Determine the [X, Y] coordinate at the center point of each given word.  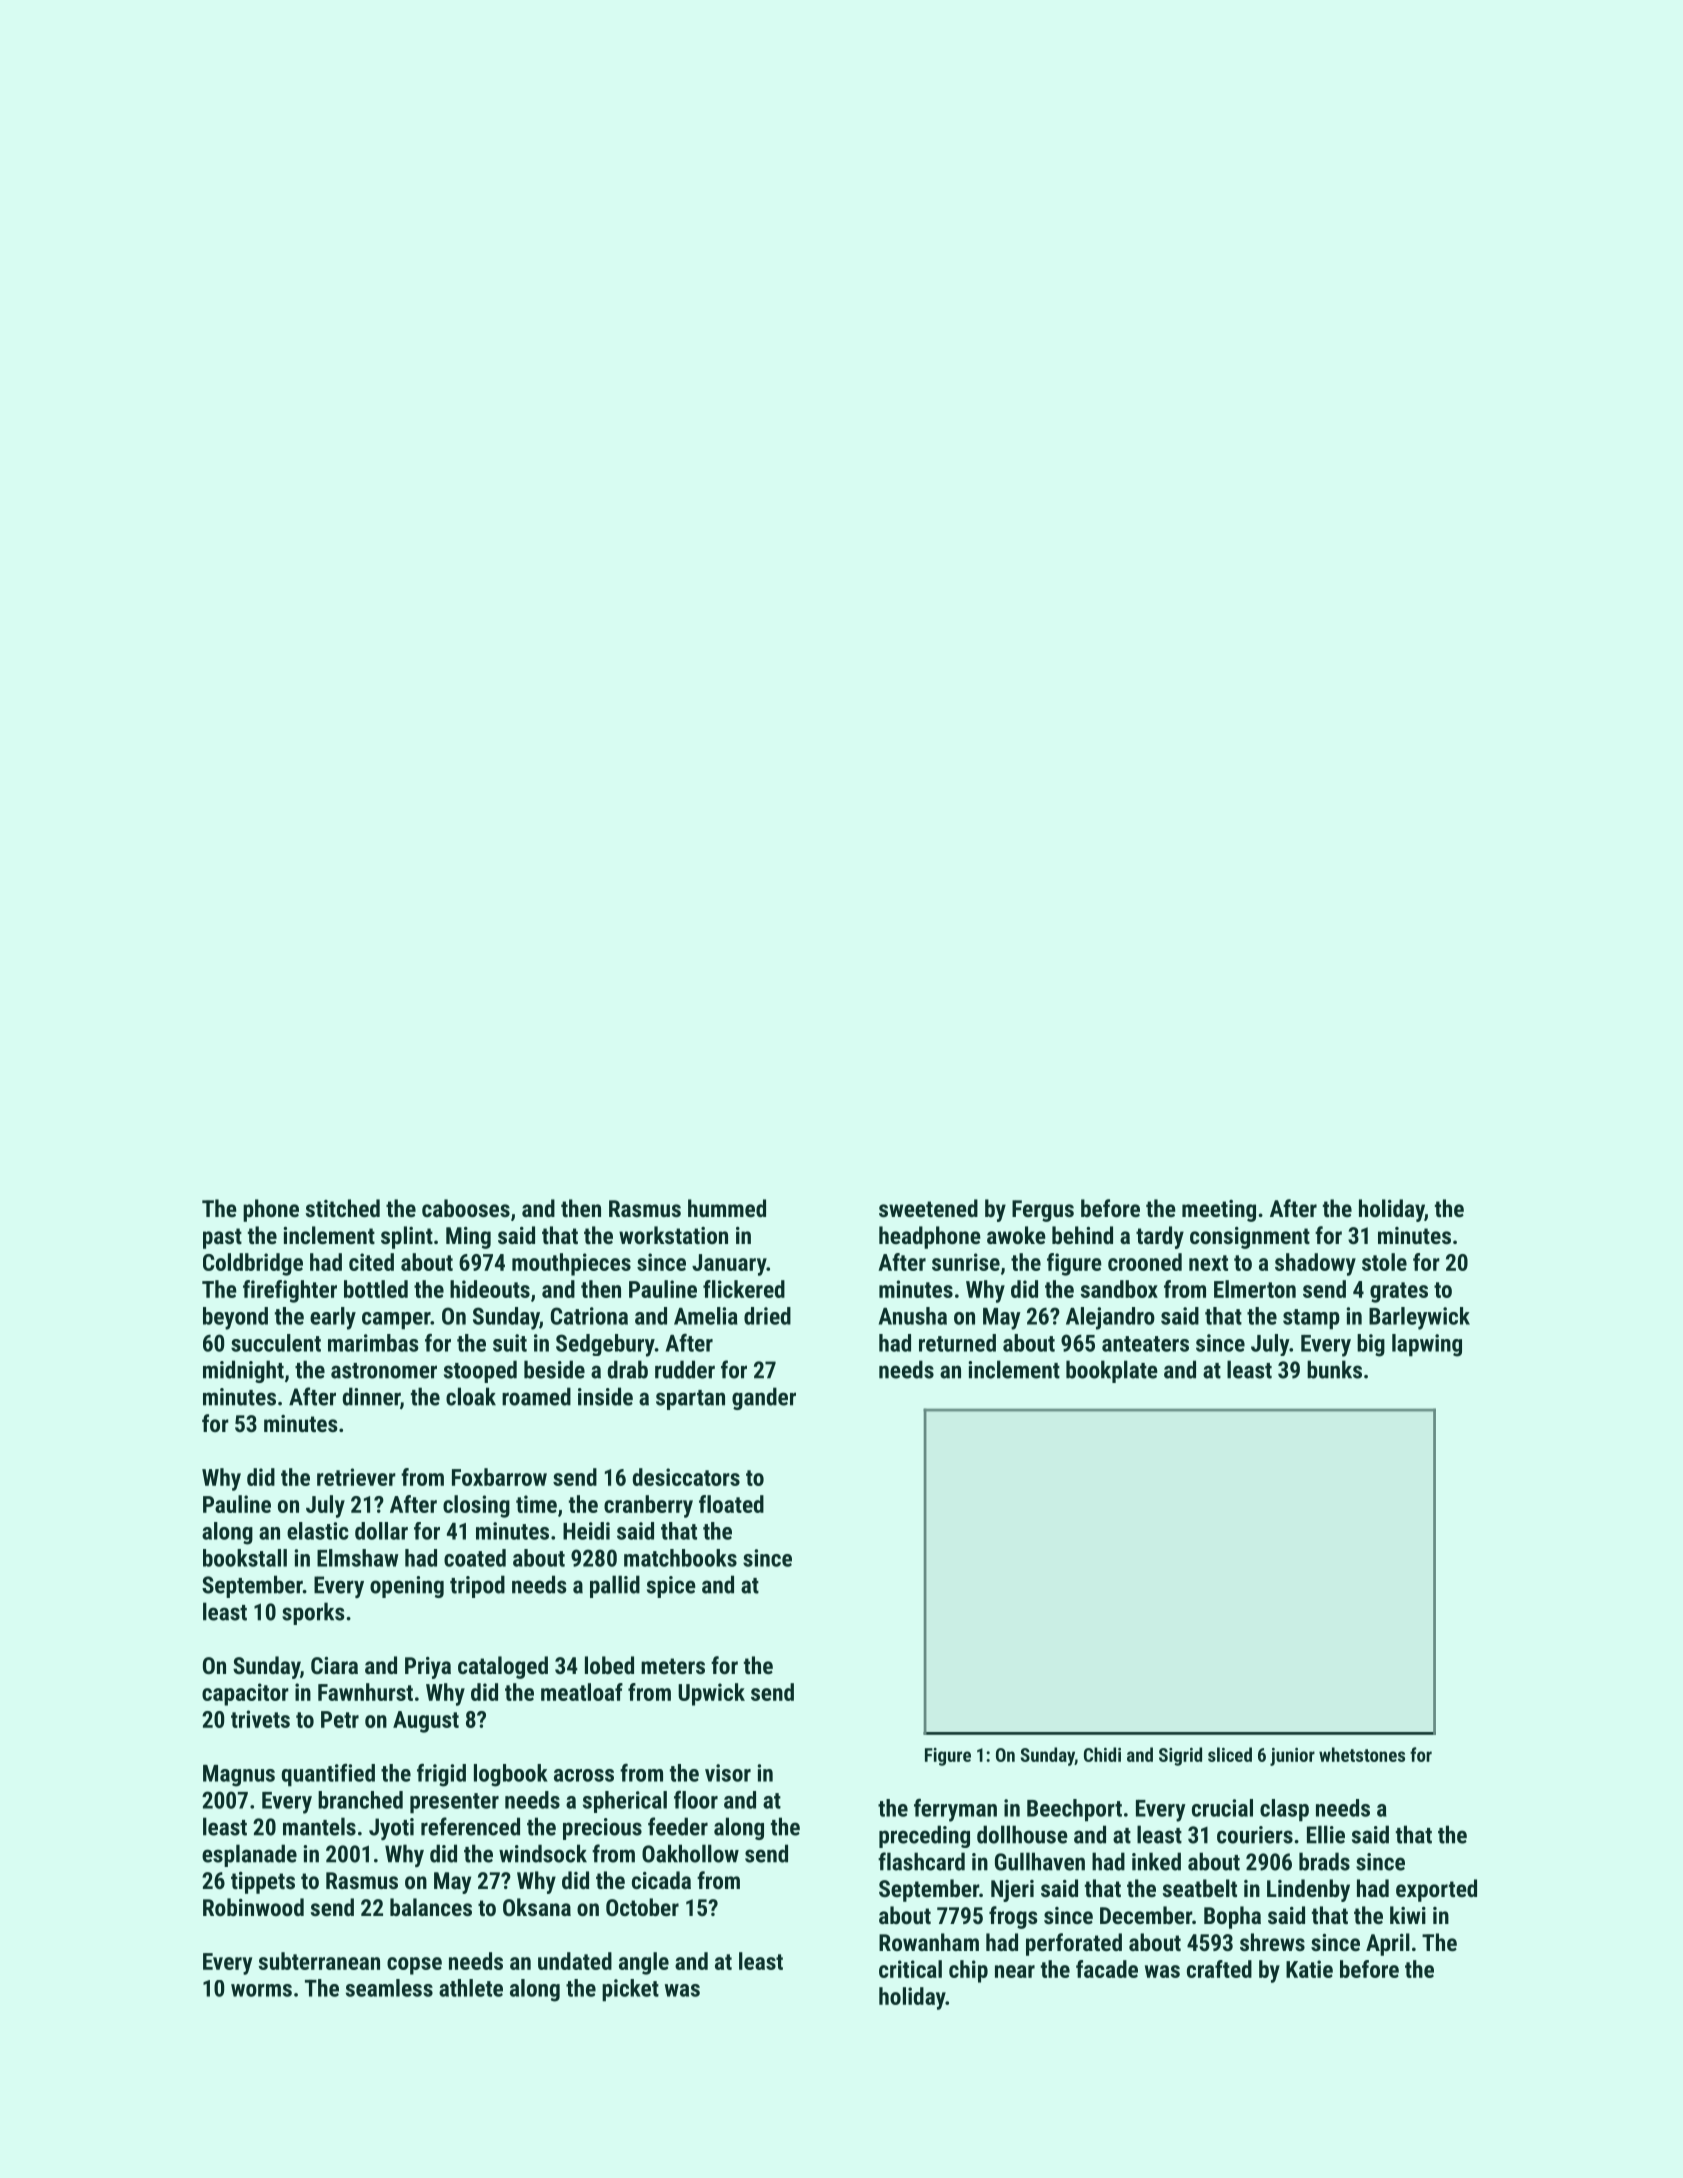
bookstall [245, 1558]
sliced [1230, 1754]
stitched [343, 1208]
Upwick [711, 1694]
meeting [1219, 1211]
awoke [1016, 1235]
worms [261, 1990]
